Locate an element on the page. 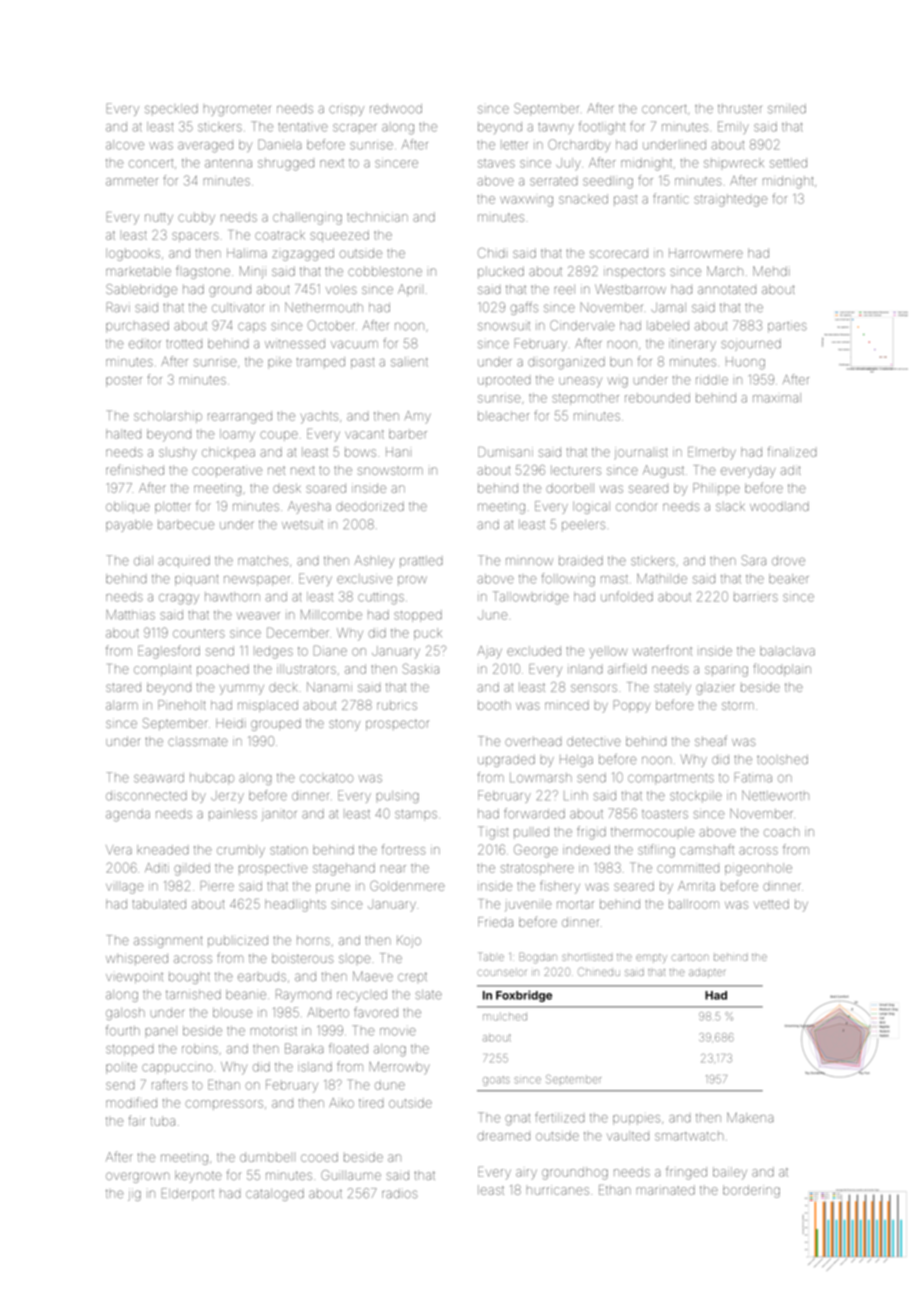  newspaper is located at coordinates (257, 581).
